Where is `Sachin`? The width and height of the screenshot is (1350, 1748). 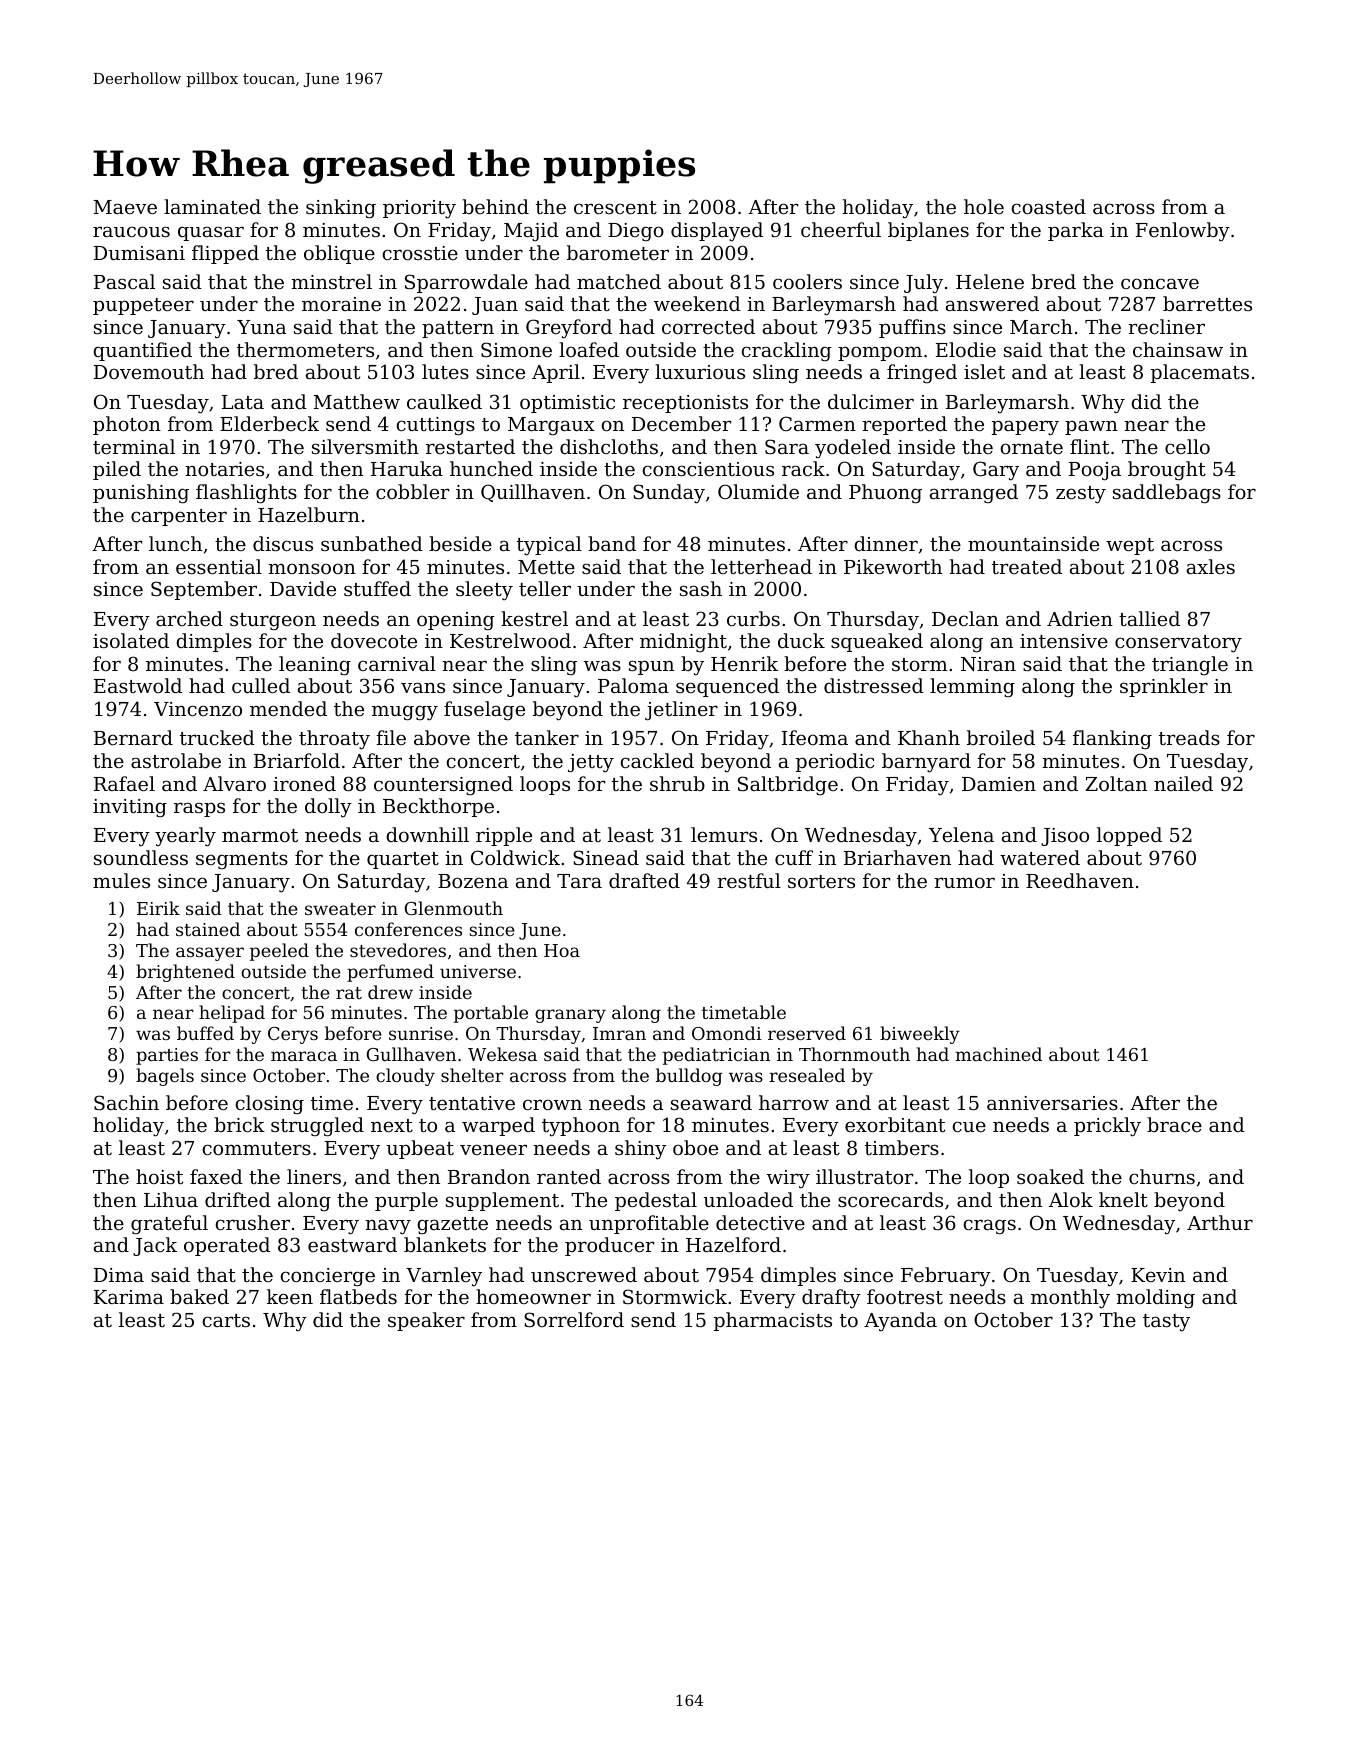
Sachin is located at coordinates (126, 1103).
